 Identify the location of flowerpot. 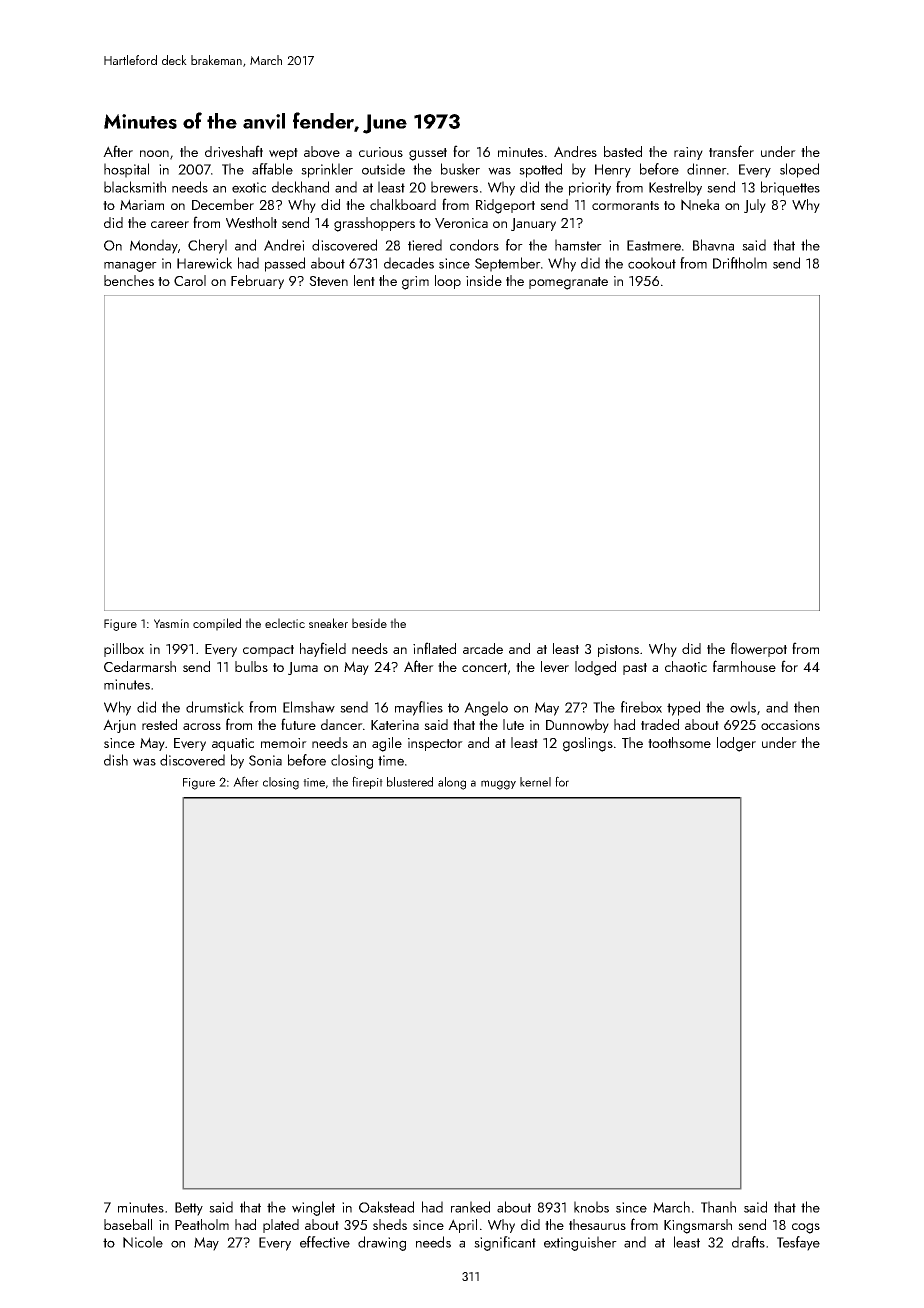
(759, 649).
